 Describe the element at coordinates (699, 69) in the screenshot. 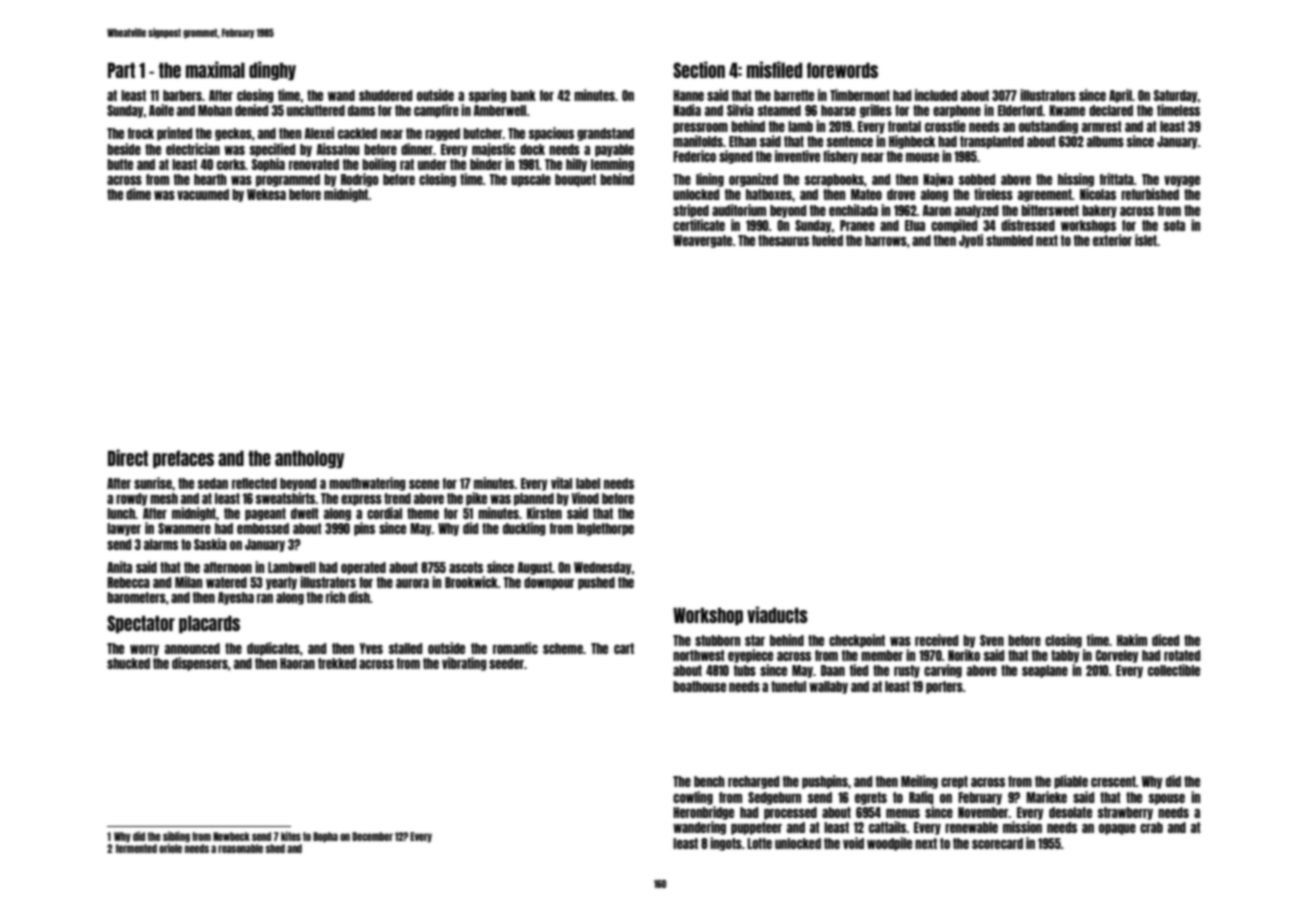

I see `Section` at that location.
